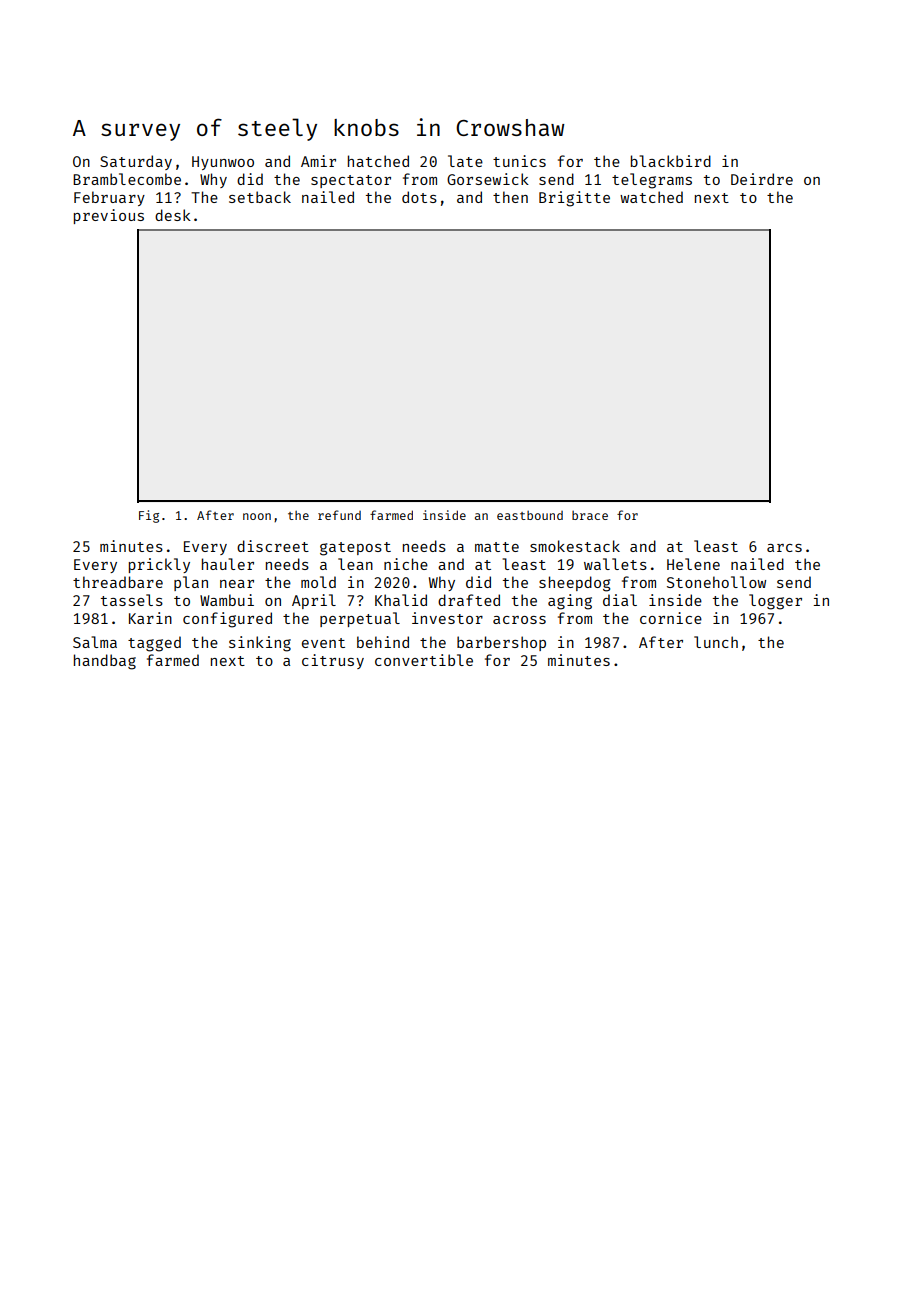 The height and width of the screenshot is (1316, 908). What do you see at coordinates (424, 660) in the screenshot?
I see `convertible` at bounding box center [424, 660].
